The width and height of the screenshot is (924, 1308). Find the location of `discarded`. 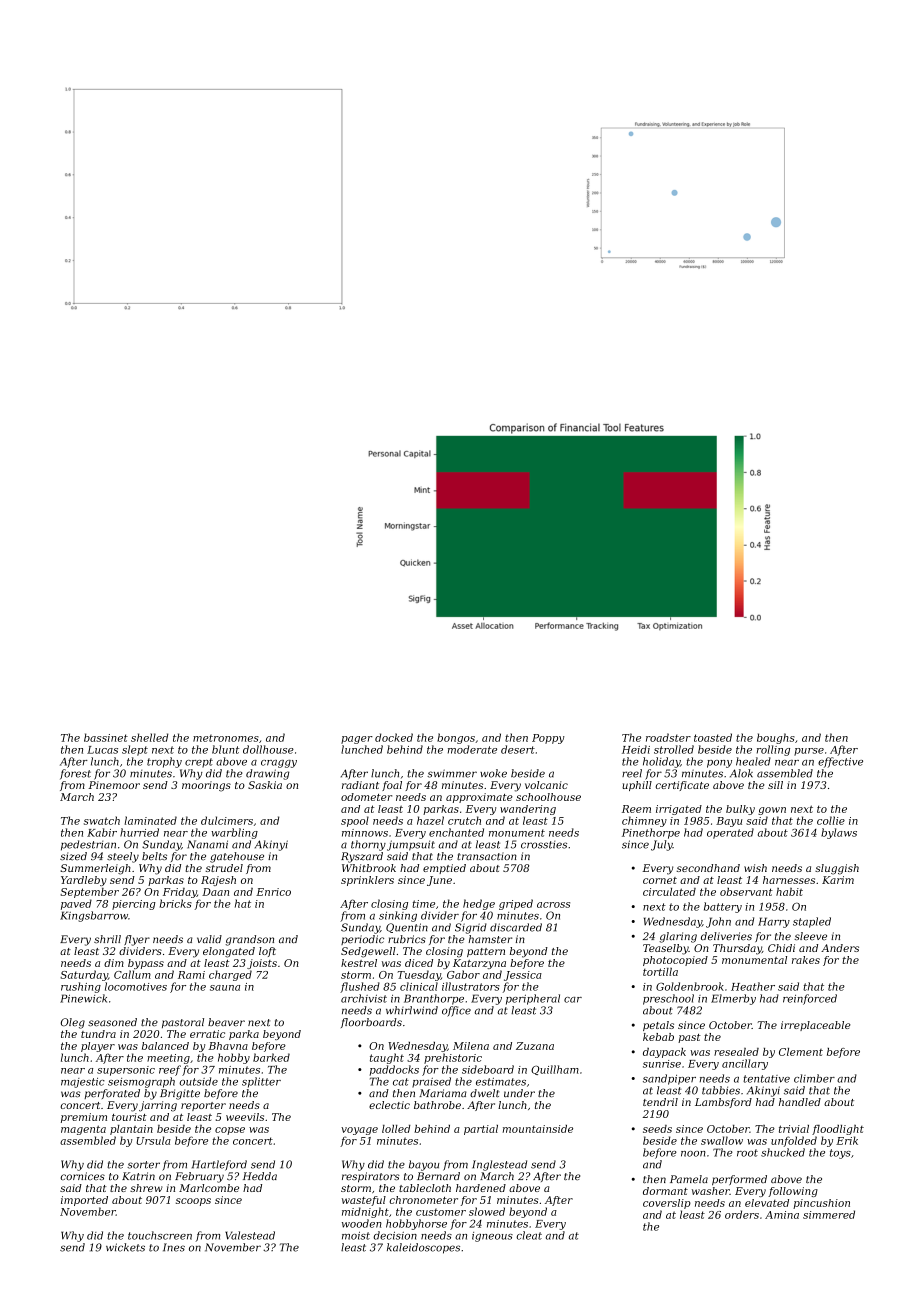

discarded is located at coordinates (516, 927).
